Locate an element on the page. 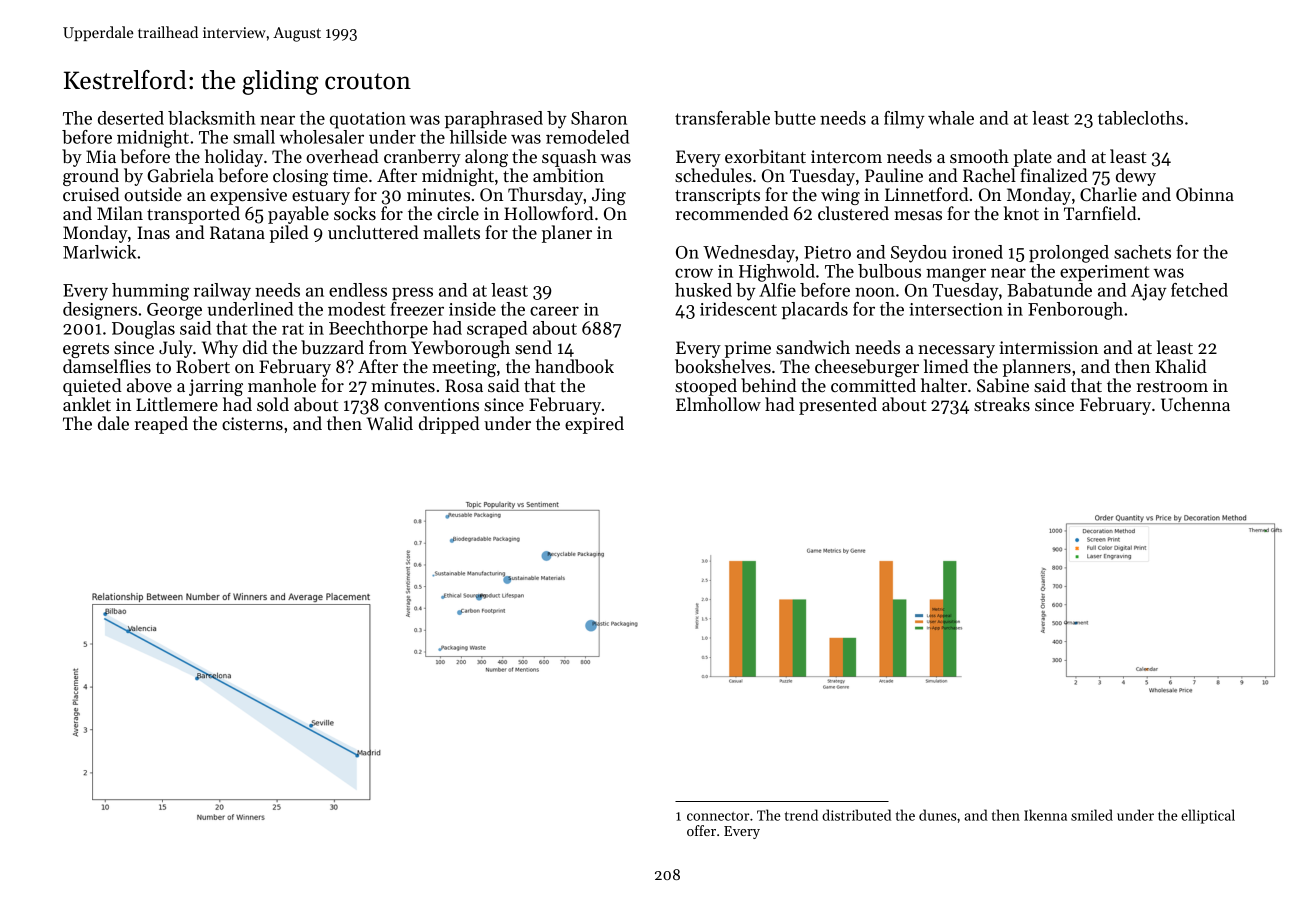  Mia is located at coordinates (101, 156).
